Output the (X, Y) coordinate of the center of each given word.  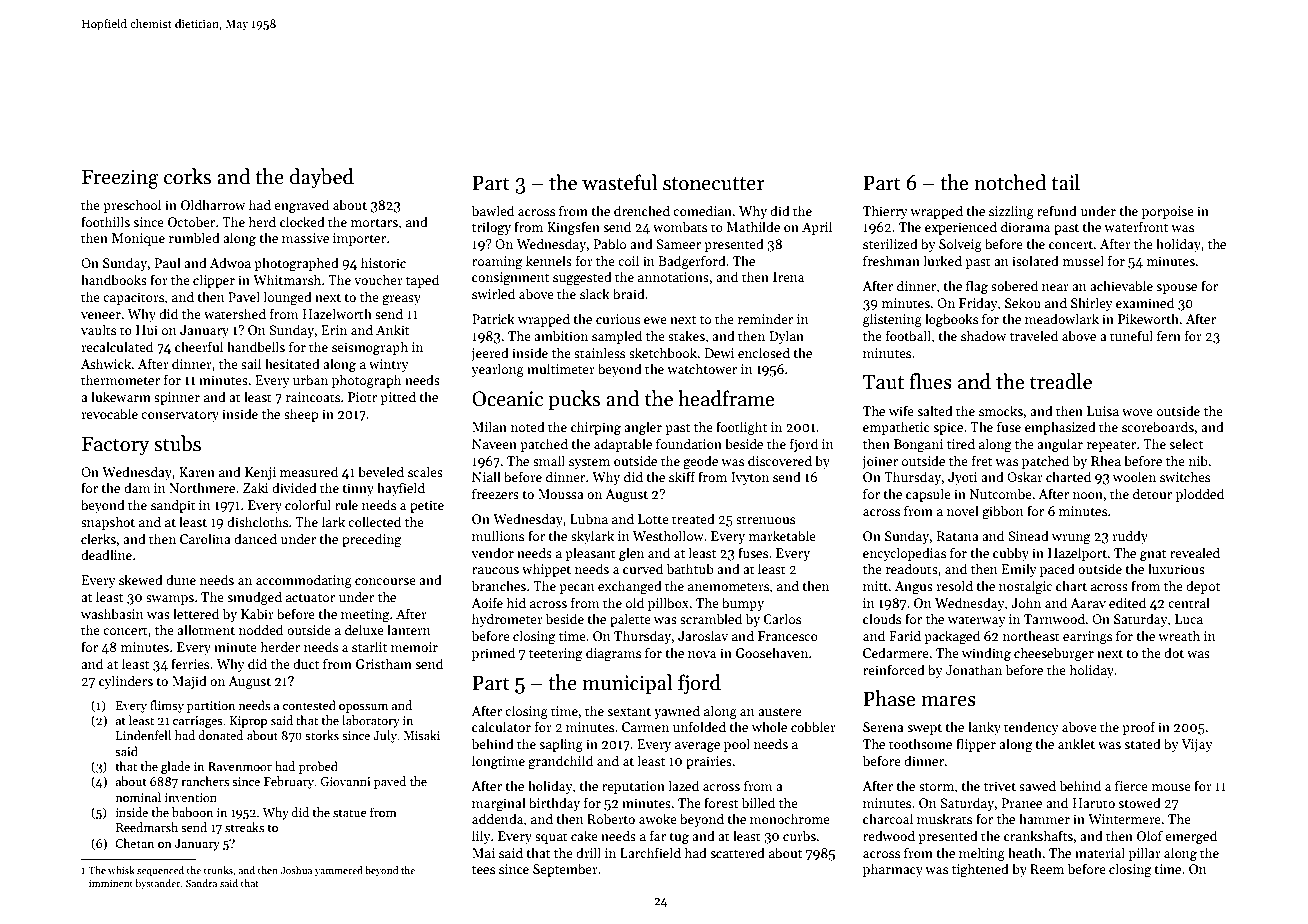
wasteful (619, 182)
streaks (244, 827)
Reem (1047, 869)
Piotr (362, 397)
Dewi (719, 353)
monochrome (790, 818)
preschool (132, 206)
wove (1137, 412)
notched (1010, 182)
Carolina (205, 538)
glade (175, 767)
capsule (928, 495)
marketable (782, 535)
